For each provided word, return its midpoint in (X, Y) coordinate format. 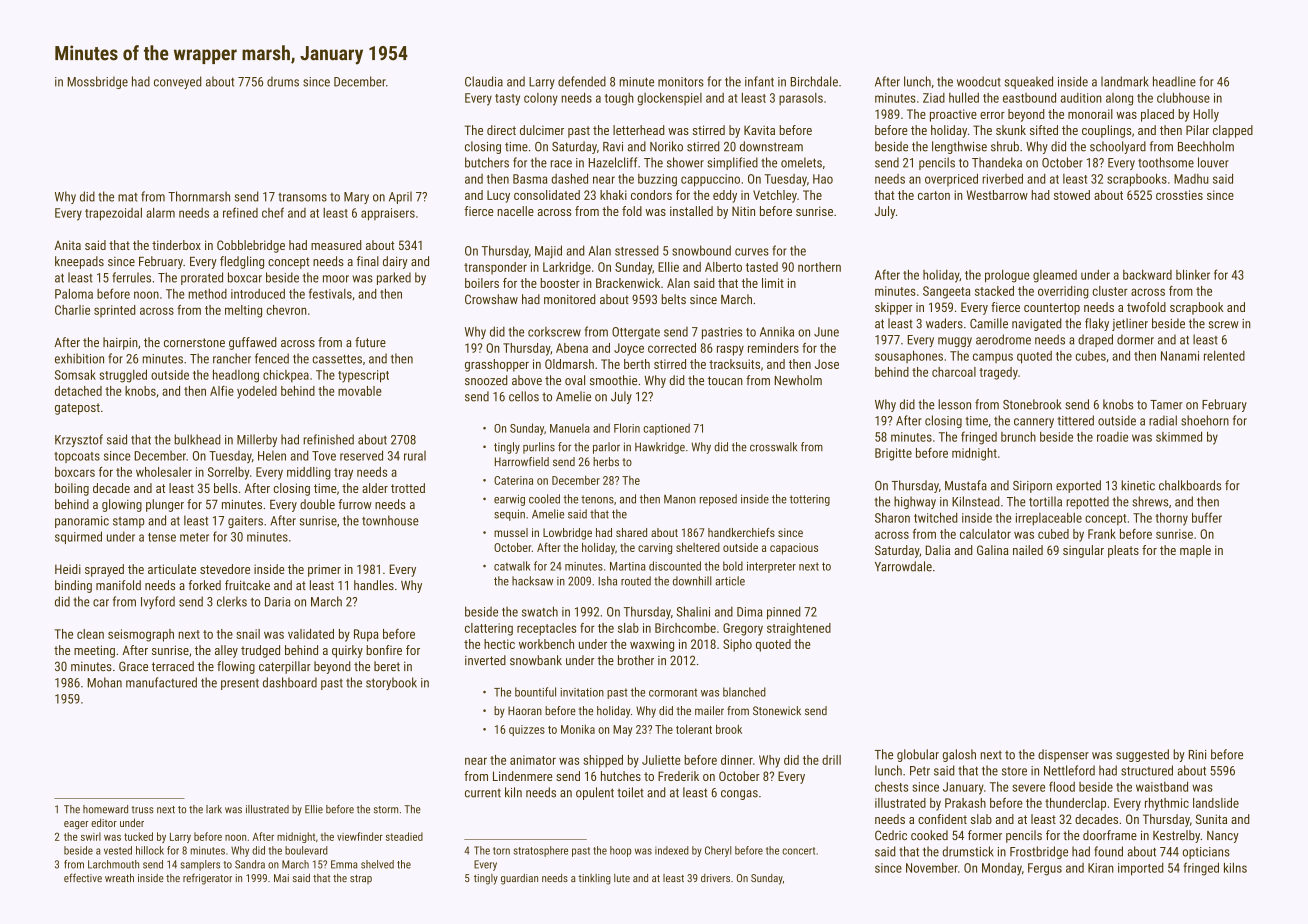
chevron (287, 310)
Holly (1206, 115)
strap (361, 879)
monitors (681, 82)
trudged (260, 651)
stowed (1072, 195)
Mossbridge (98, 82)
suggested (1142, 755)
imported (1141, 869)
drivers (715, 878)
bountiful (535, 692)
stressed (637, 250)
